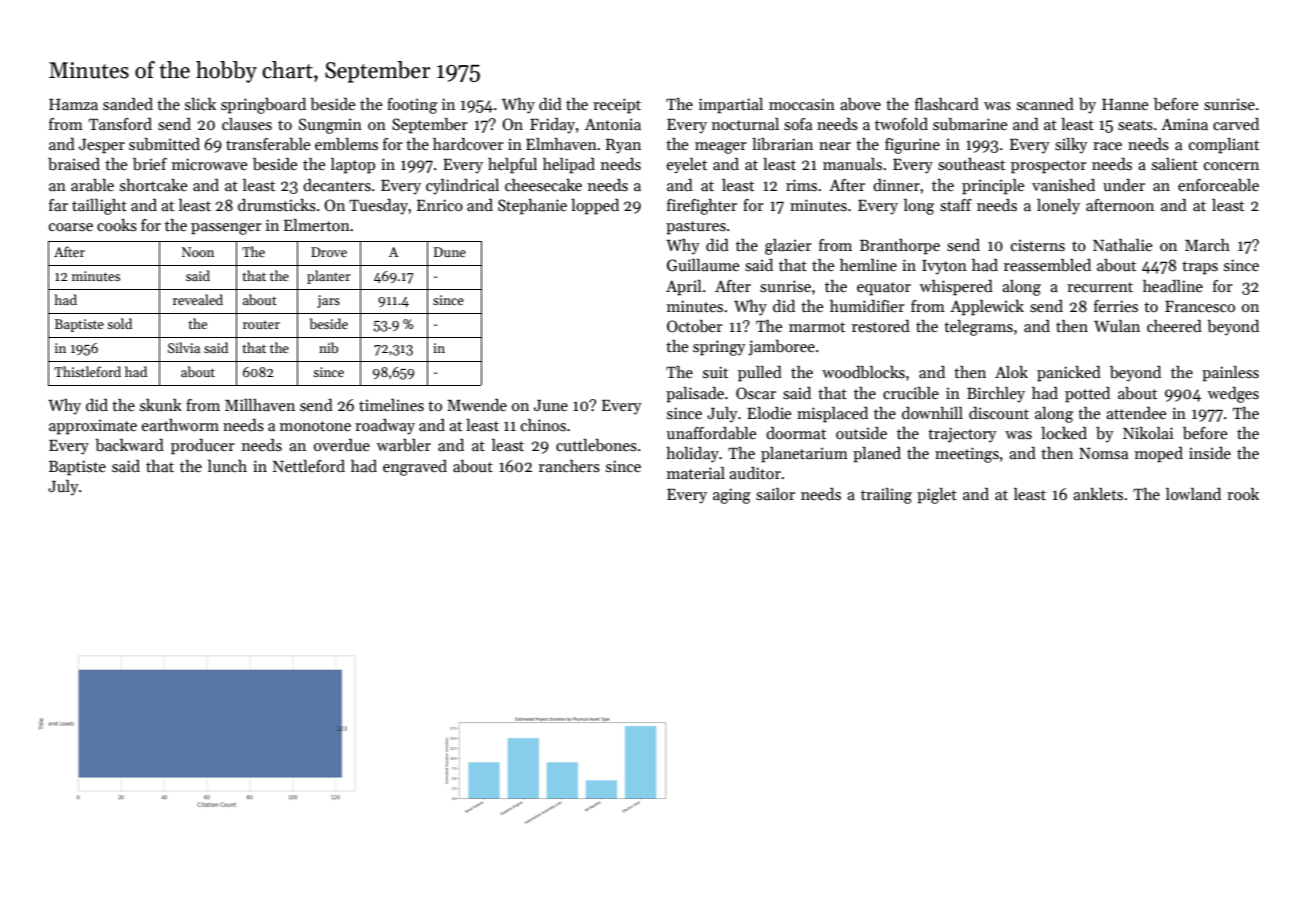  I want to click on ranchers, so click(569, 466).
